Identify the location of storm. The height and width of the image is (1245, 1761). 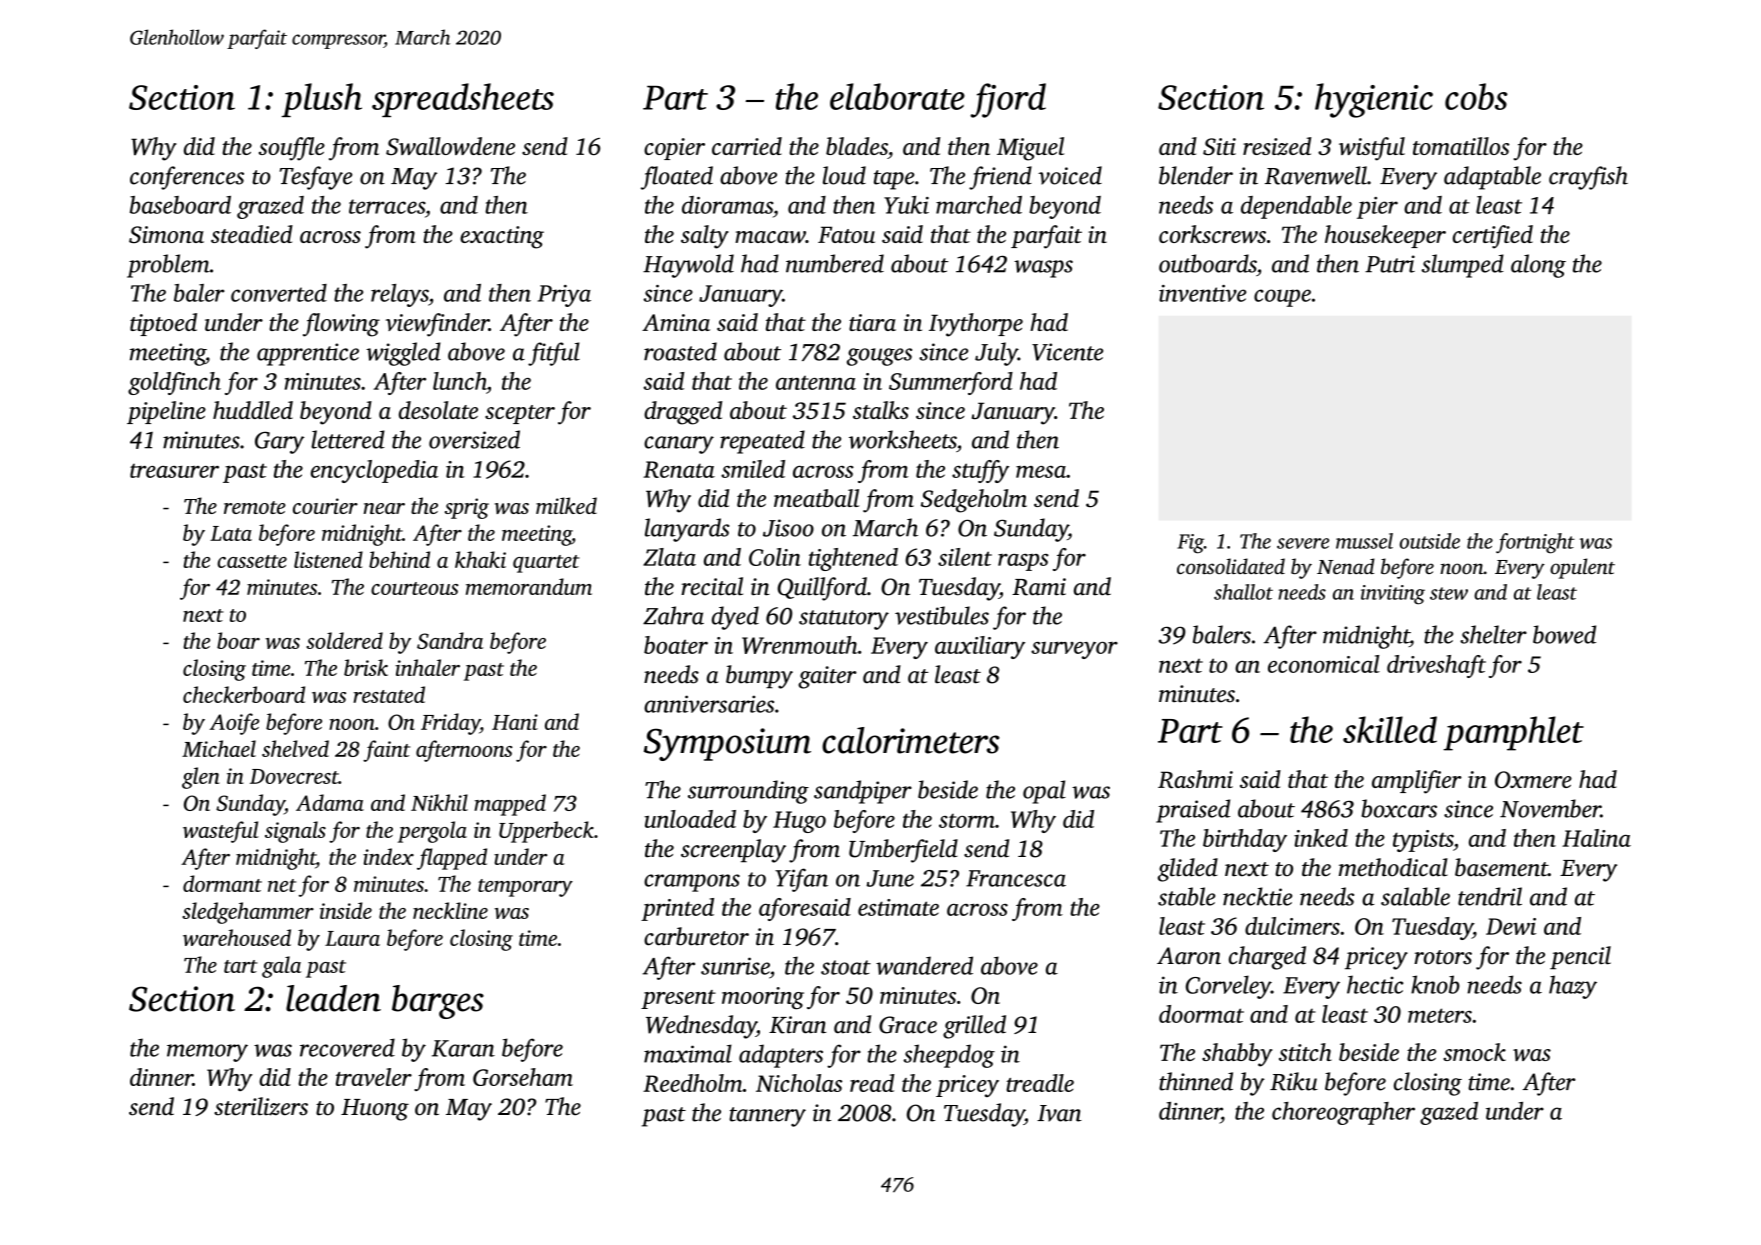
(967, 820).
